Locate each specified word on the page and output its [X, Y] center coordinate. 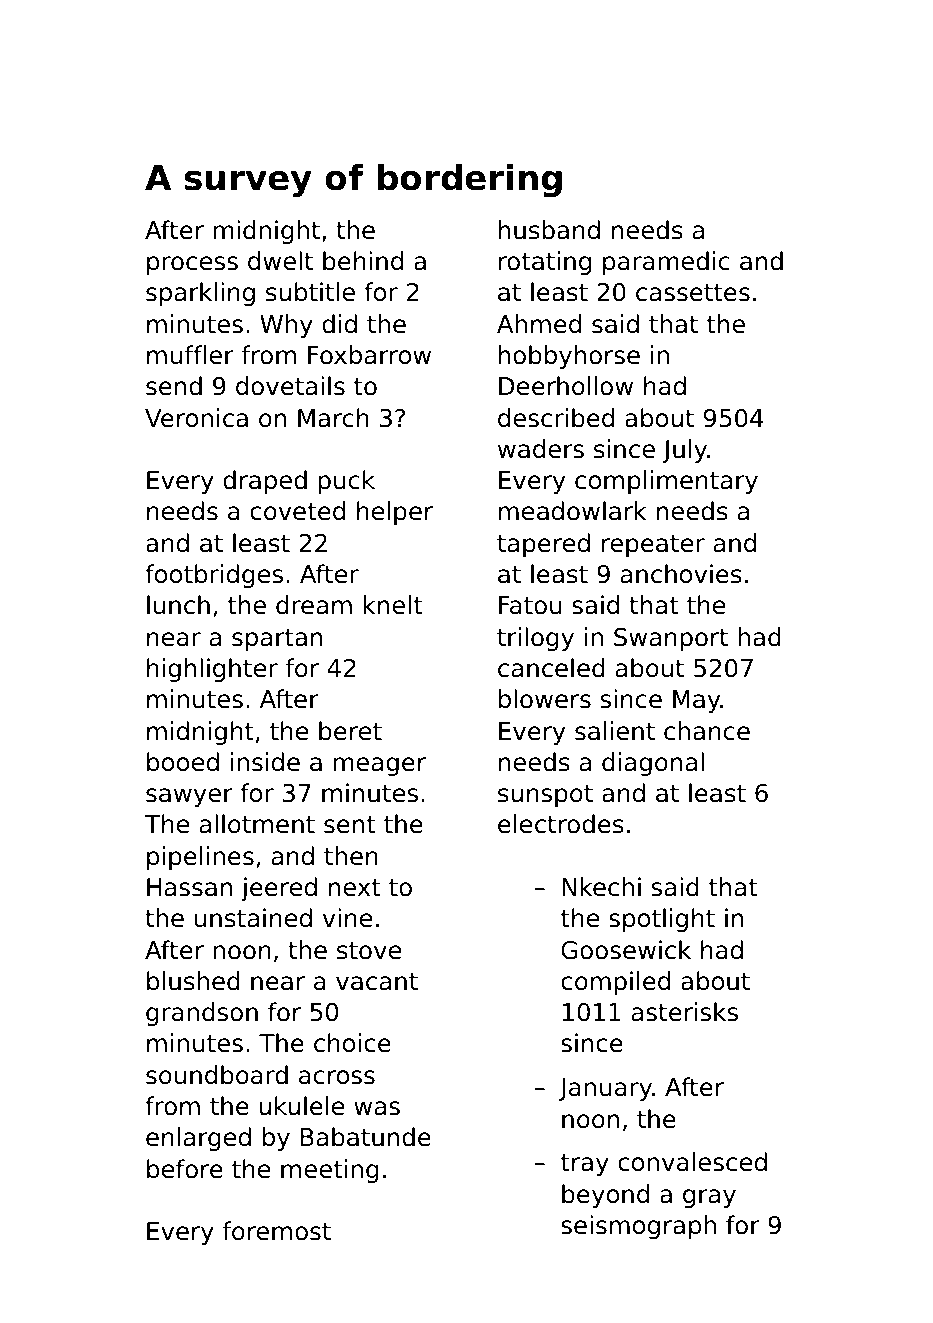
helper [395, 513]
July [684, 451]
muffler [190, 355]
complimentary [666, 482]
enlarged [198, 1139]
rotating [545, 263]
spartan [277, 640]
